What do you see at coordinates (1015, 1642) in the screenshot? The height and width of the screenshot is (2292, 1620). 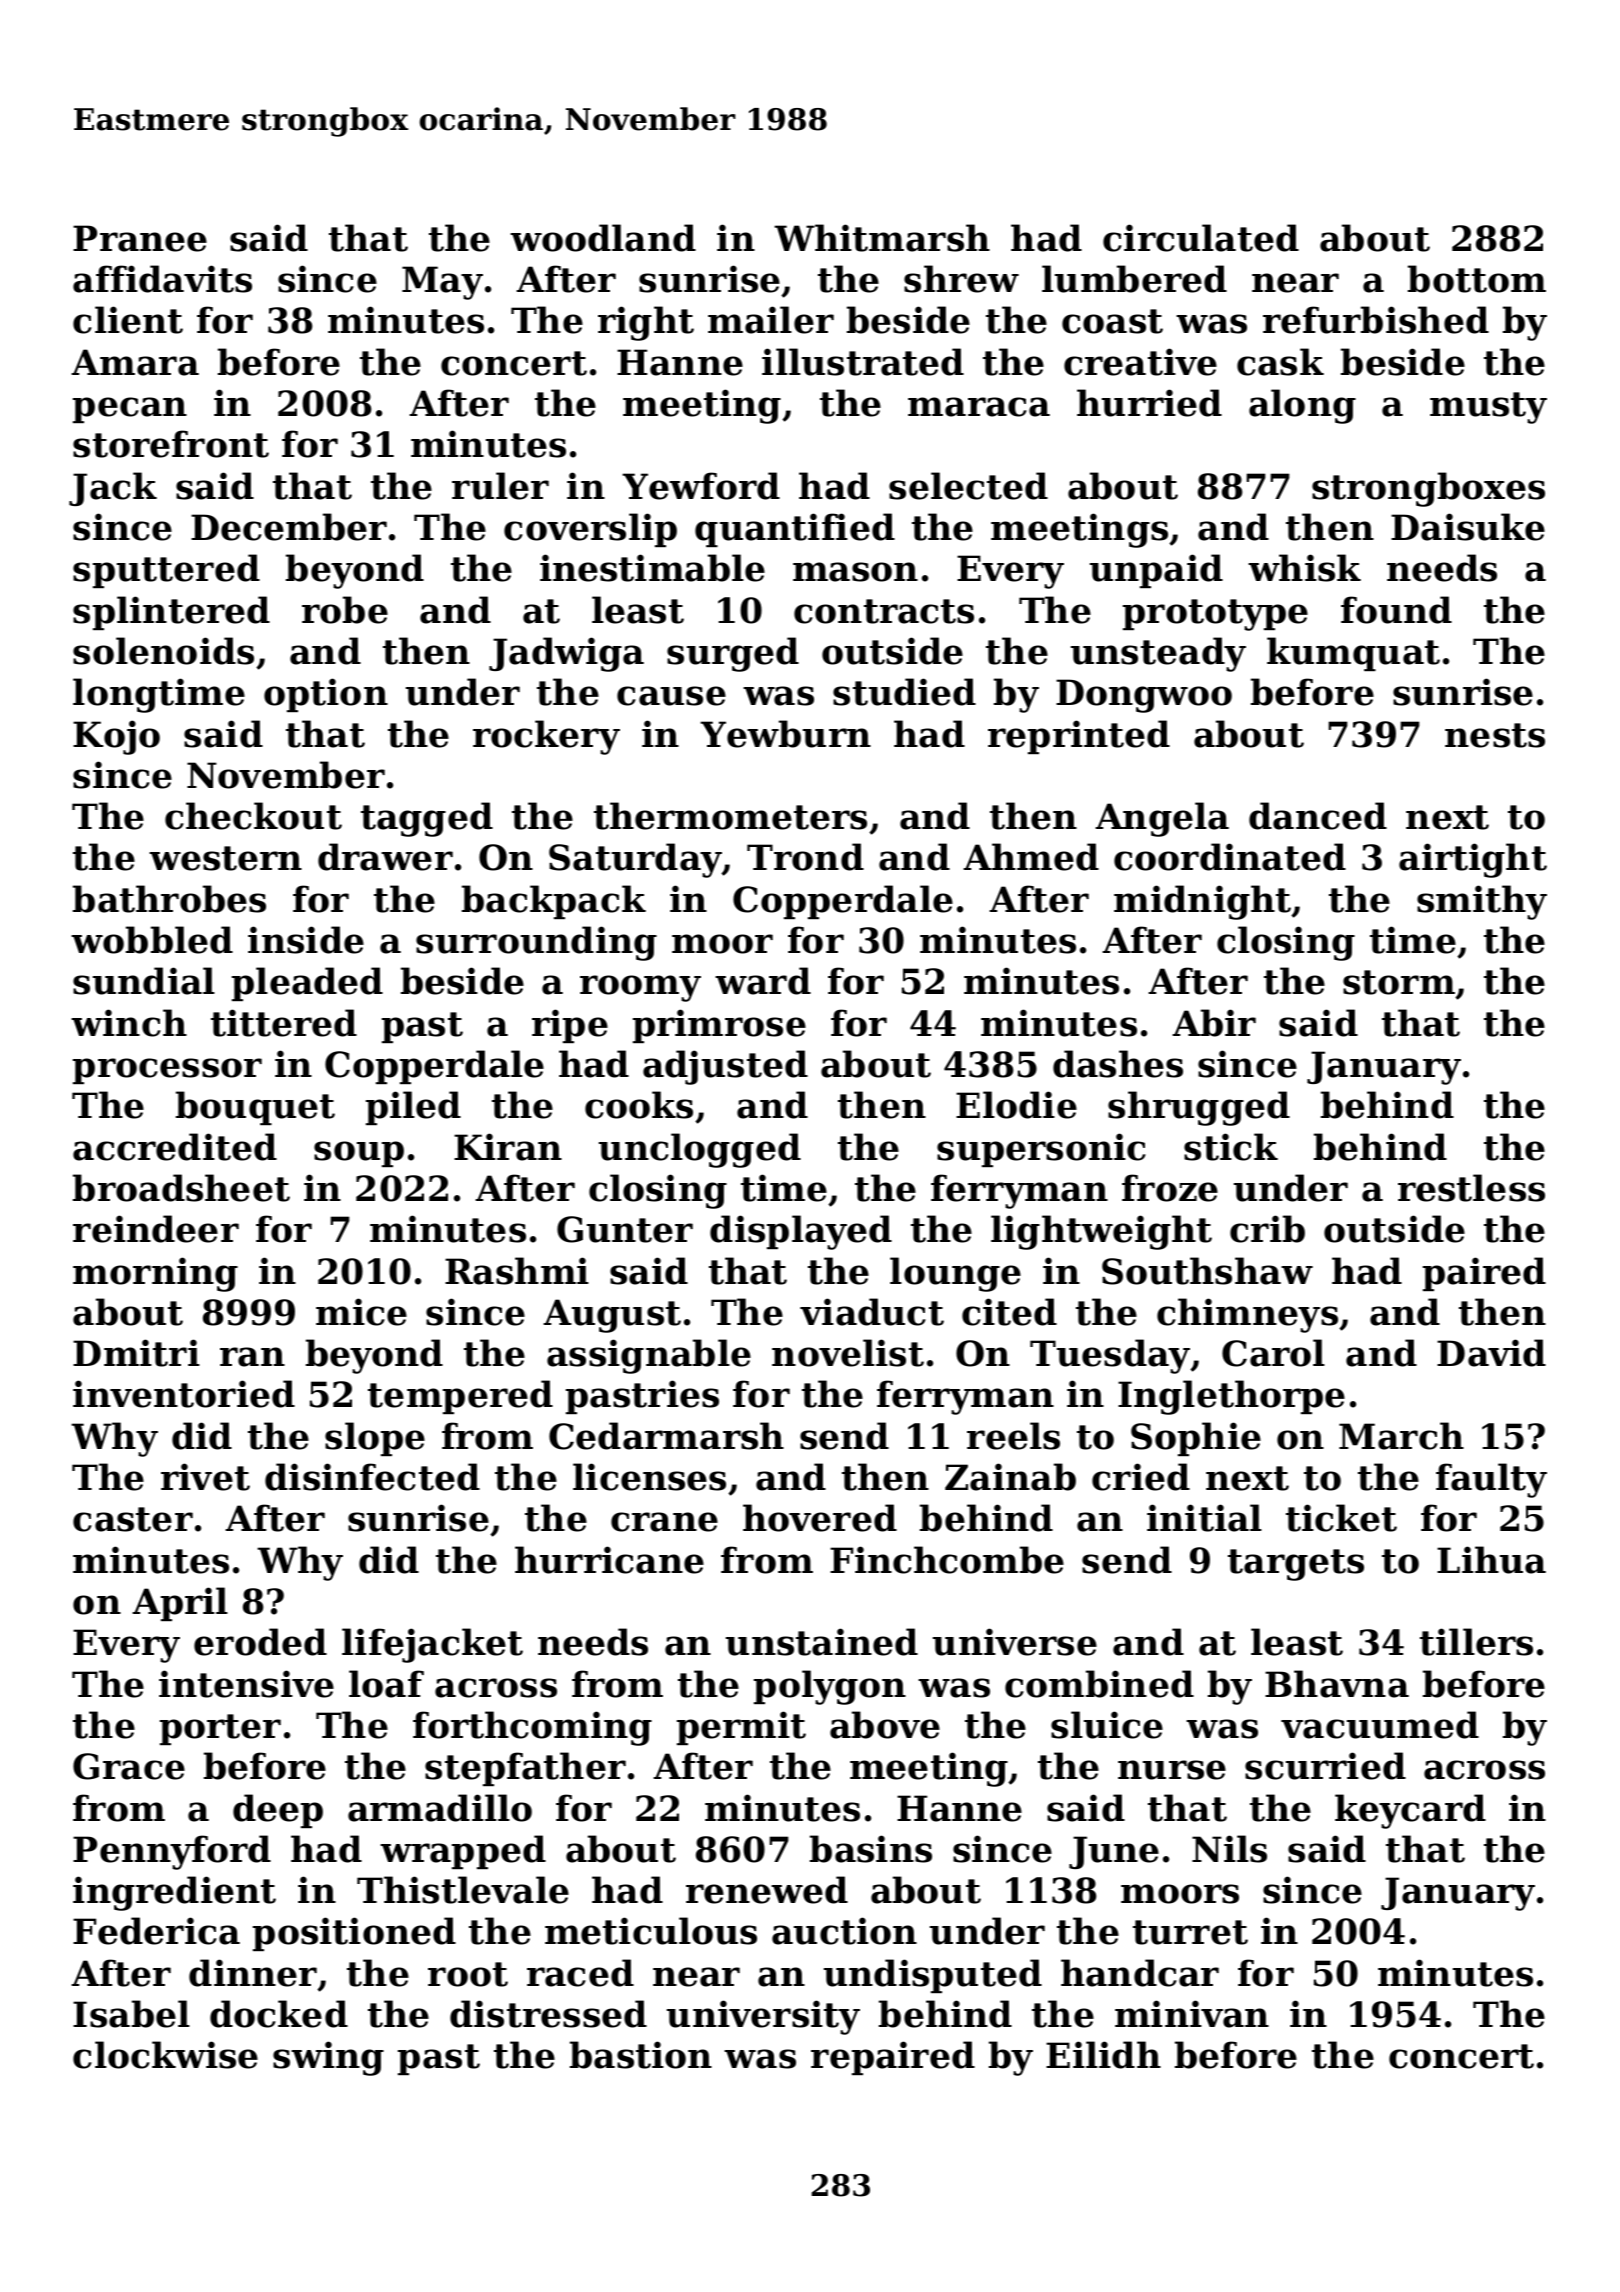 I see `universe` at bounding box center [1015, 1642].
